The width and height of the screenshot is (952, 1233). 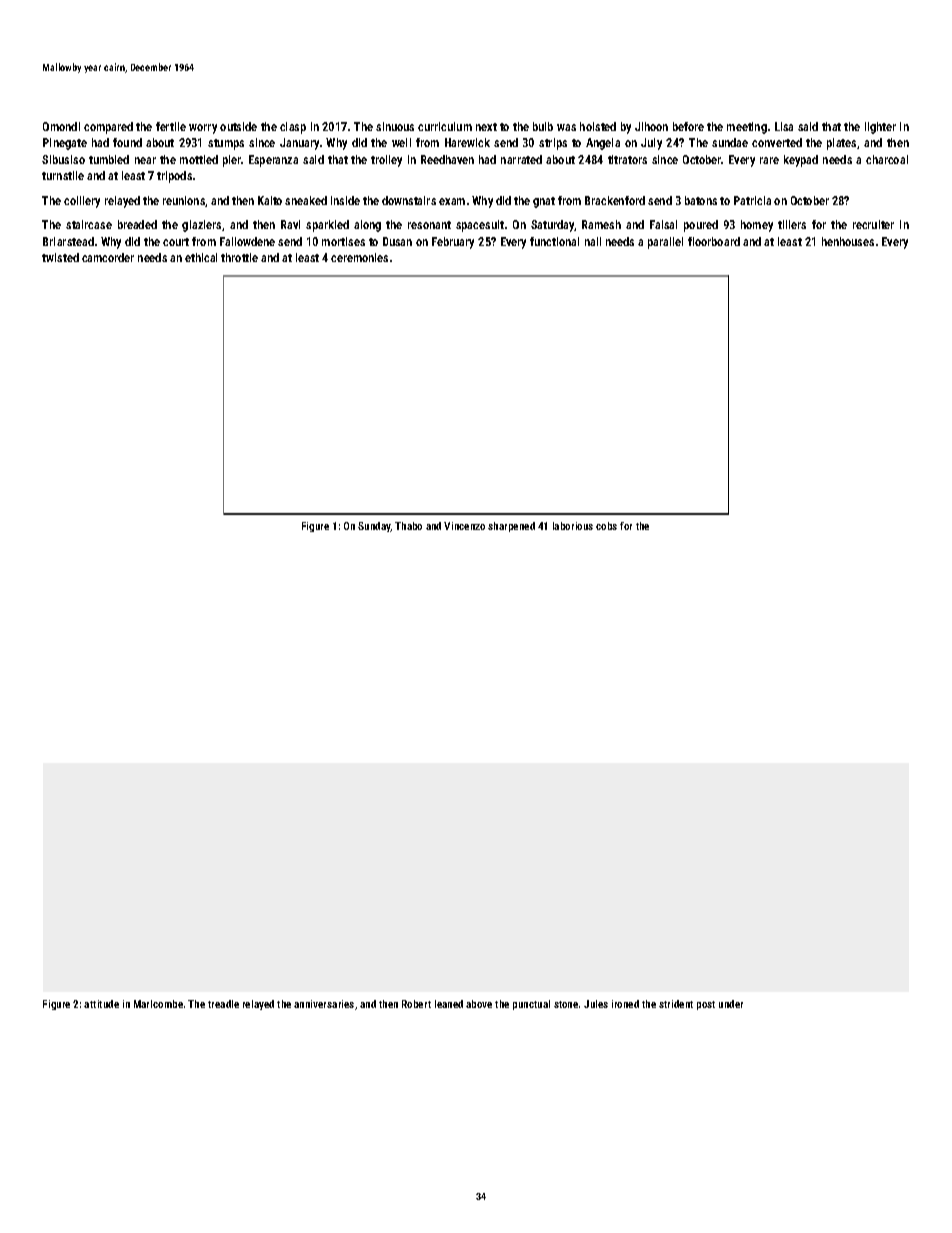 I want to click on laborious, so click(x=573, y=526).
